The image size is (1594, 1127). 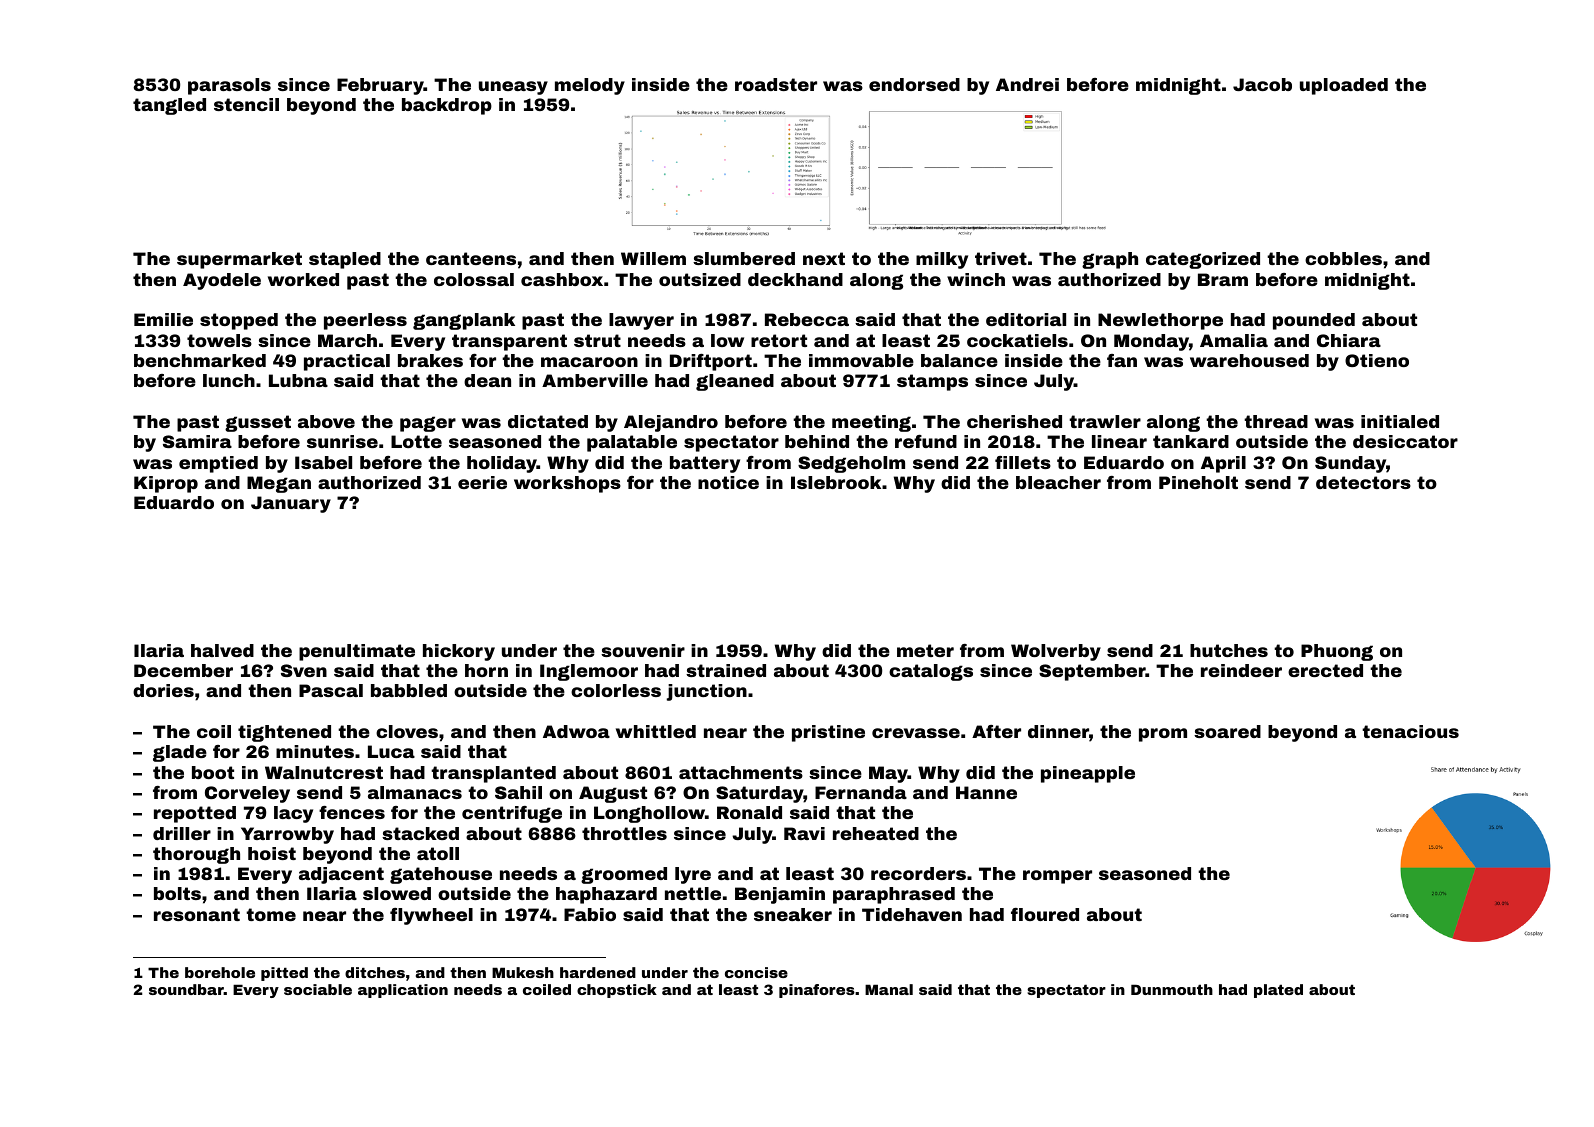 I want to click on uneasy, so click(x=513, y=88).
